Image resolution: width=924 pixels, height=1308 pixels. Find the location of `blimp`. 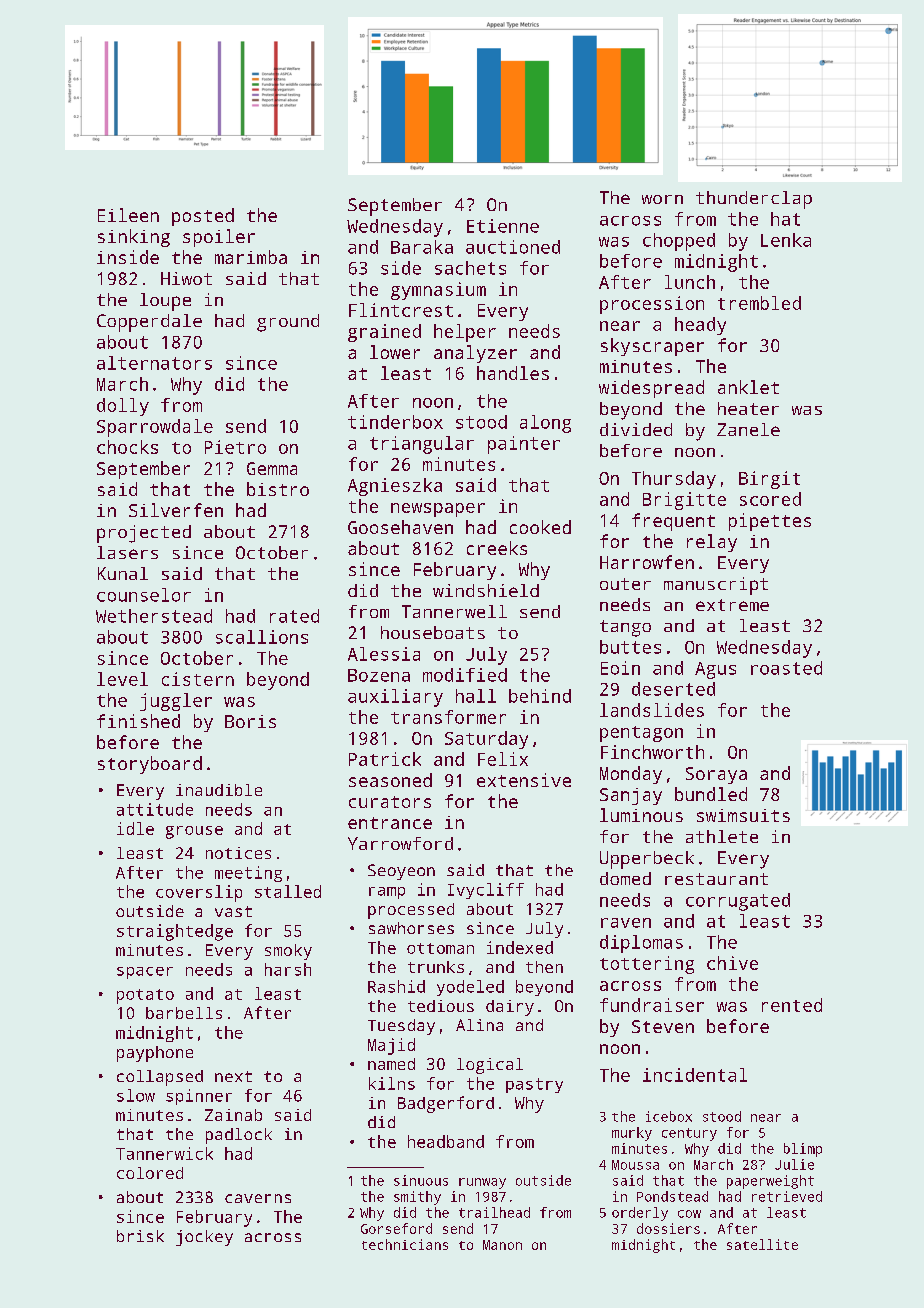

blimp is located at coordinates (803, 1150).
